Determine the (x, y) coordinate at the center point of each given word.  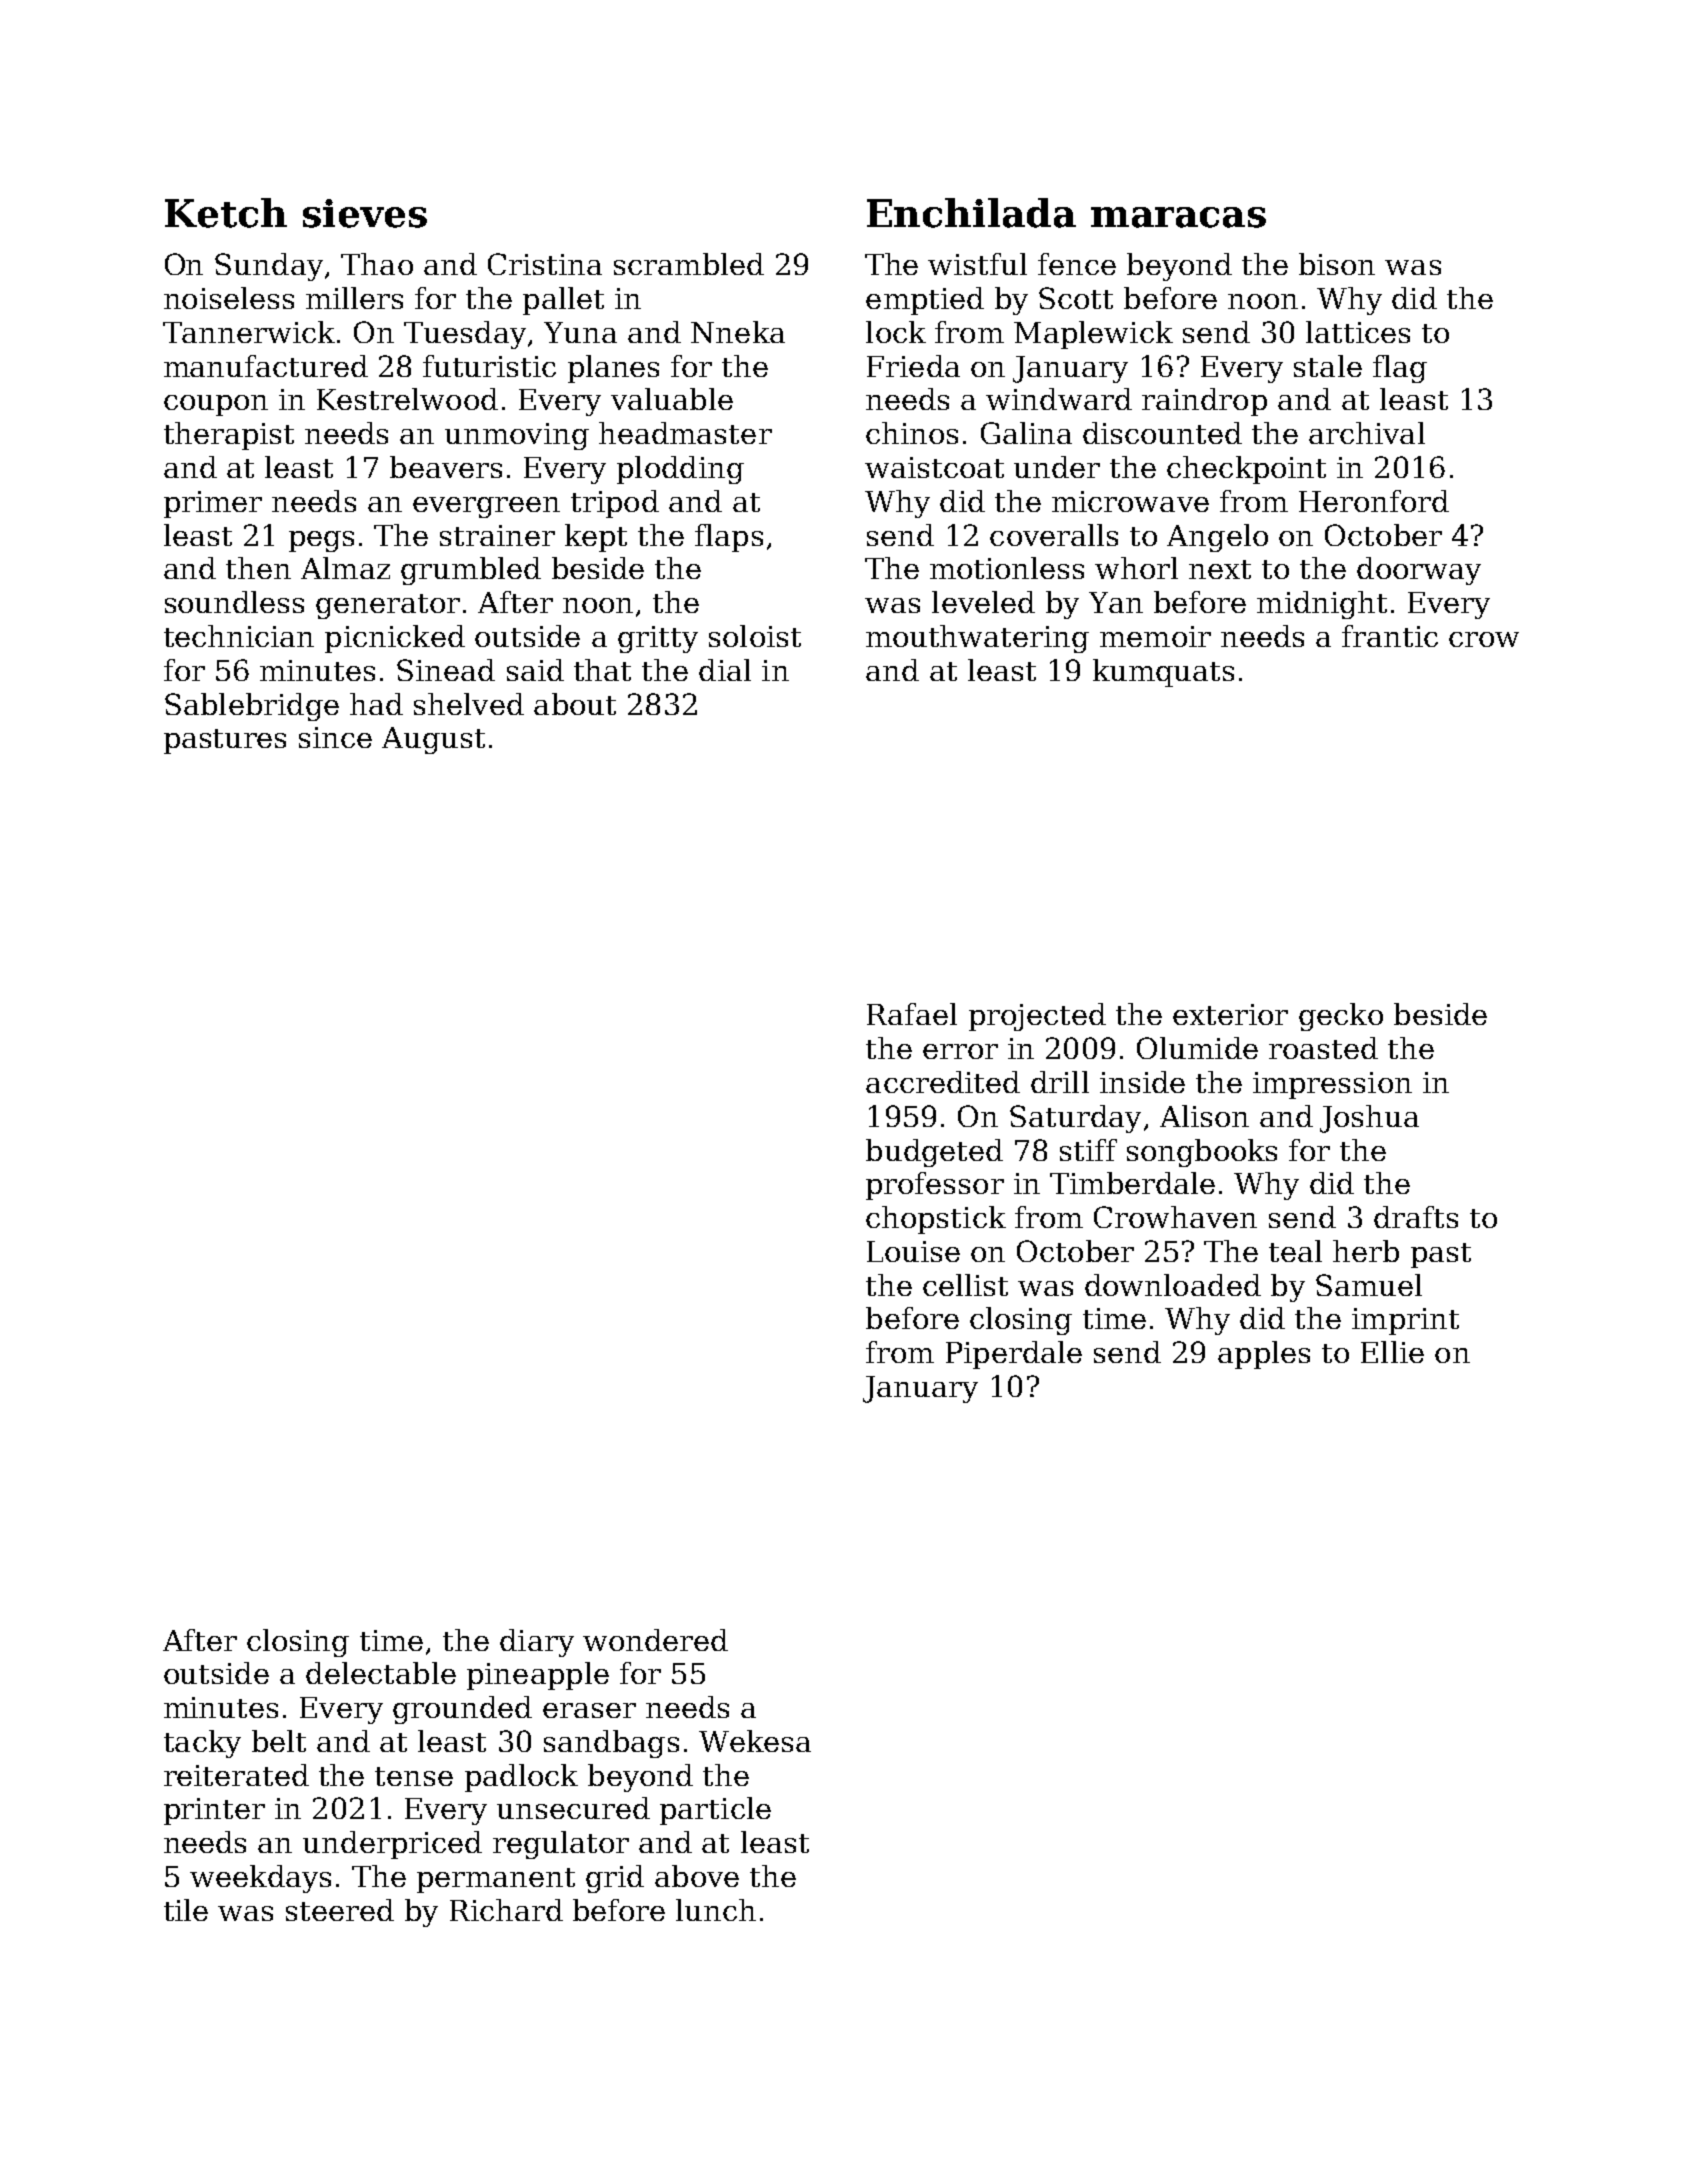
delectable (381, 1673)
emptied (925, 301)
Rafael (912, 1014)
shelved (469, 704)
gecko (1341, 1017)
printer (214, 1811)
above (697, 1876)
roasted (1323, 1048)
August (433, 740)
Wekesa (755, 1741)
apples (1264, 1355)
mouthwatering (977, 639)
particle (715, 1811)
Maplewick (1093, 335)
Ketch (226, 213)
